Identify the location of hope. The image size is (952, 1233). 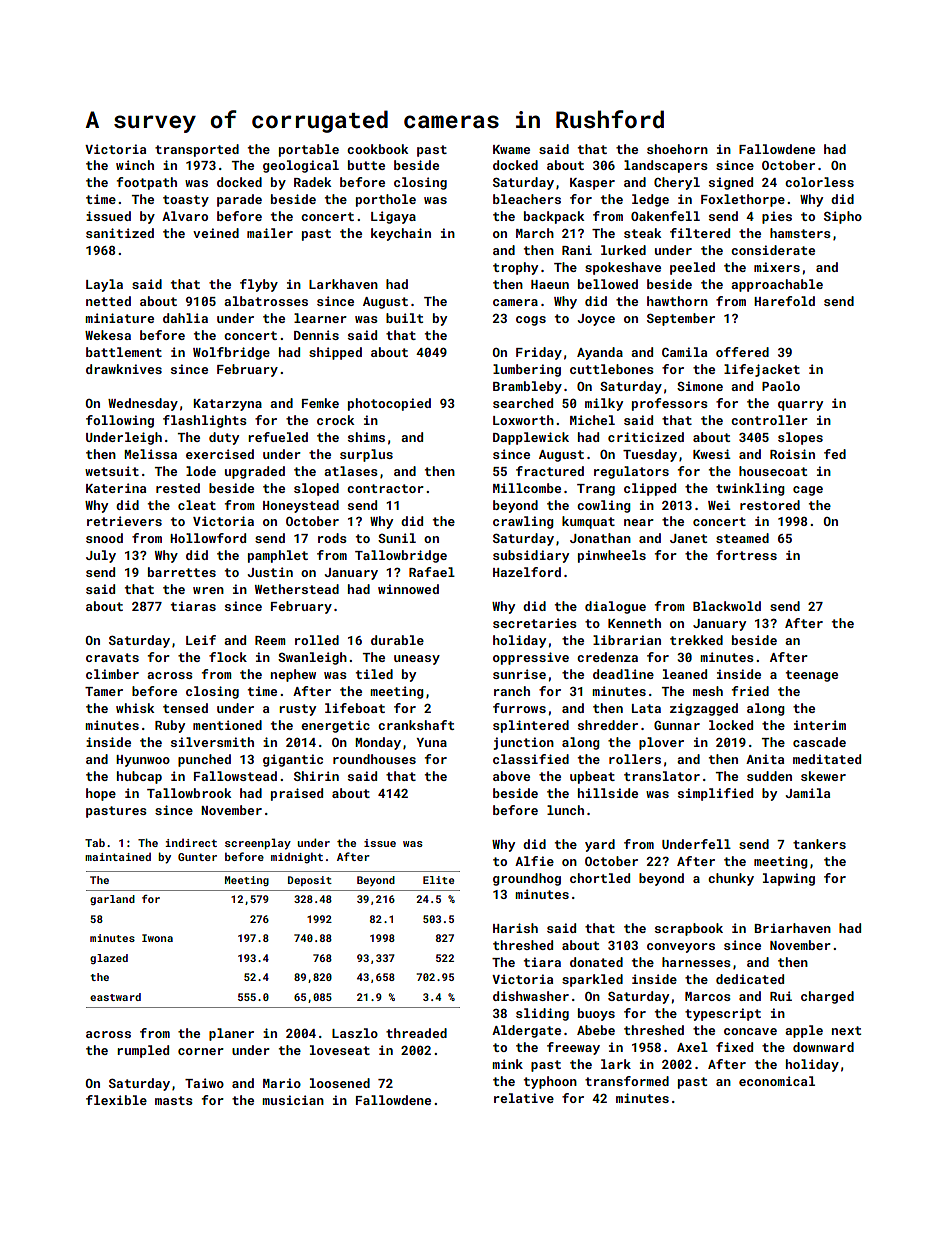
(101, 794).
